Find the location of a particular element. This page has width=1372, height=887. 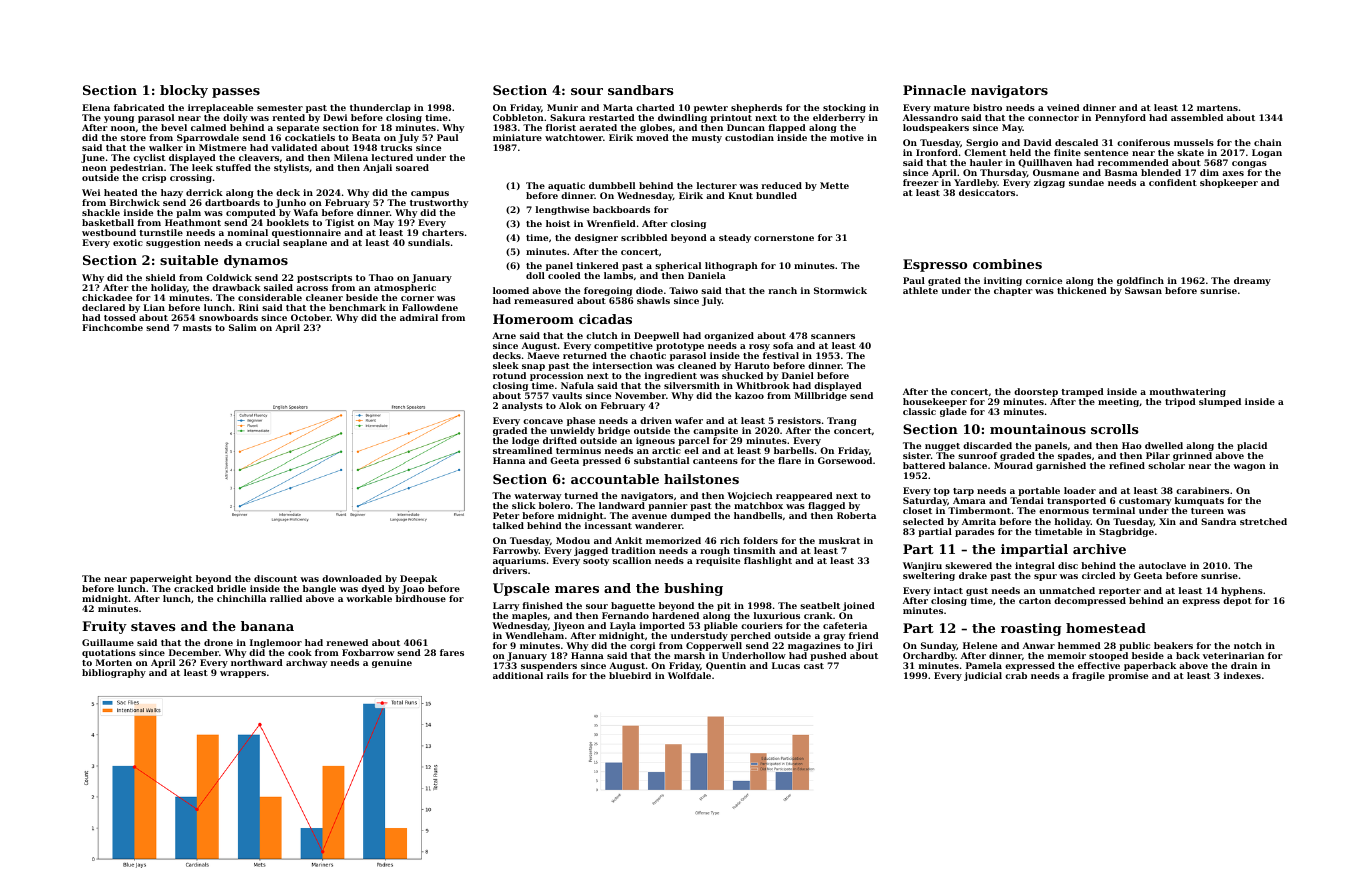

blocky is located at coordinates (184, 91).
